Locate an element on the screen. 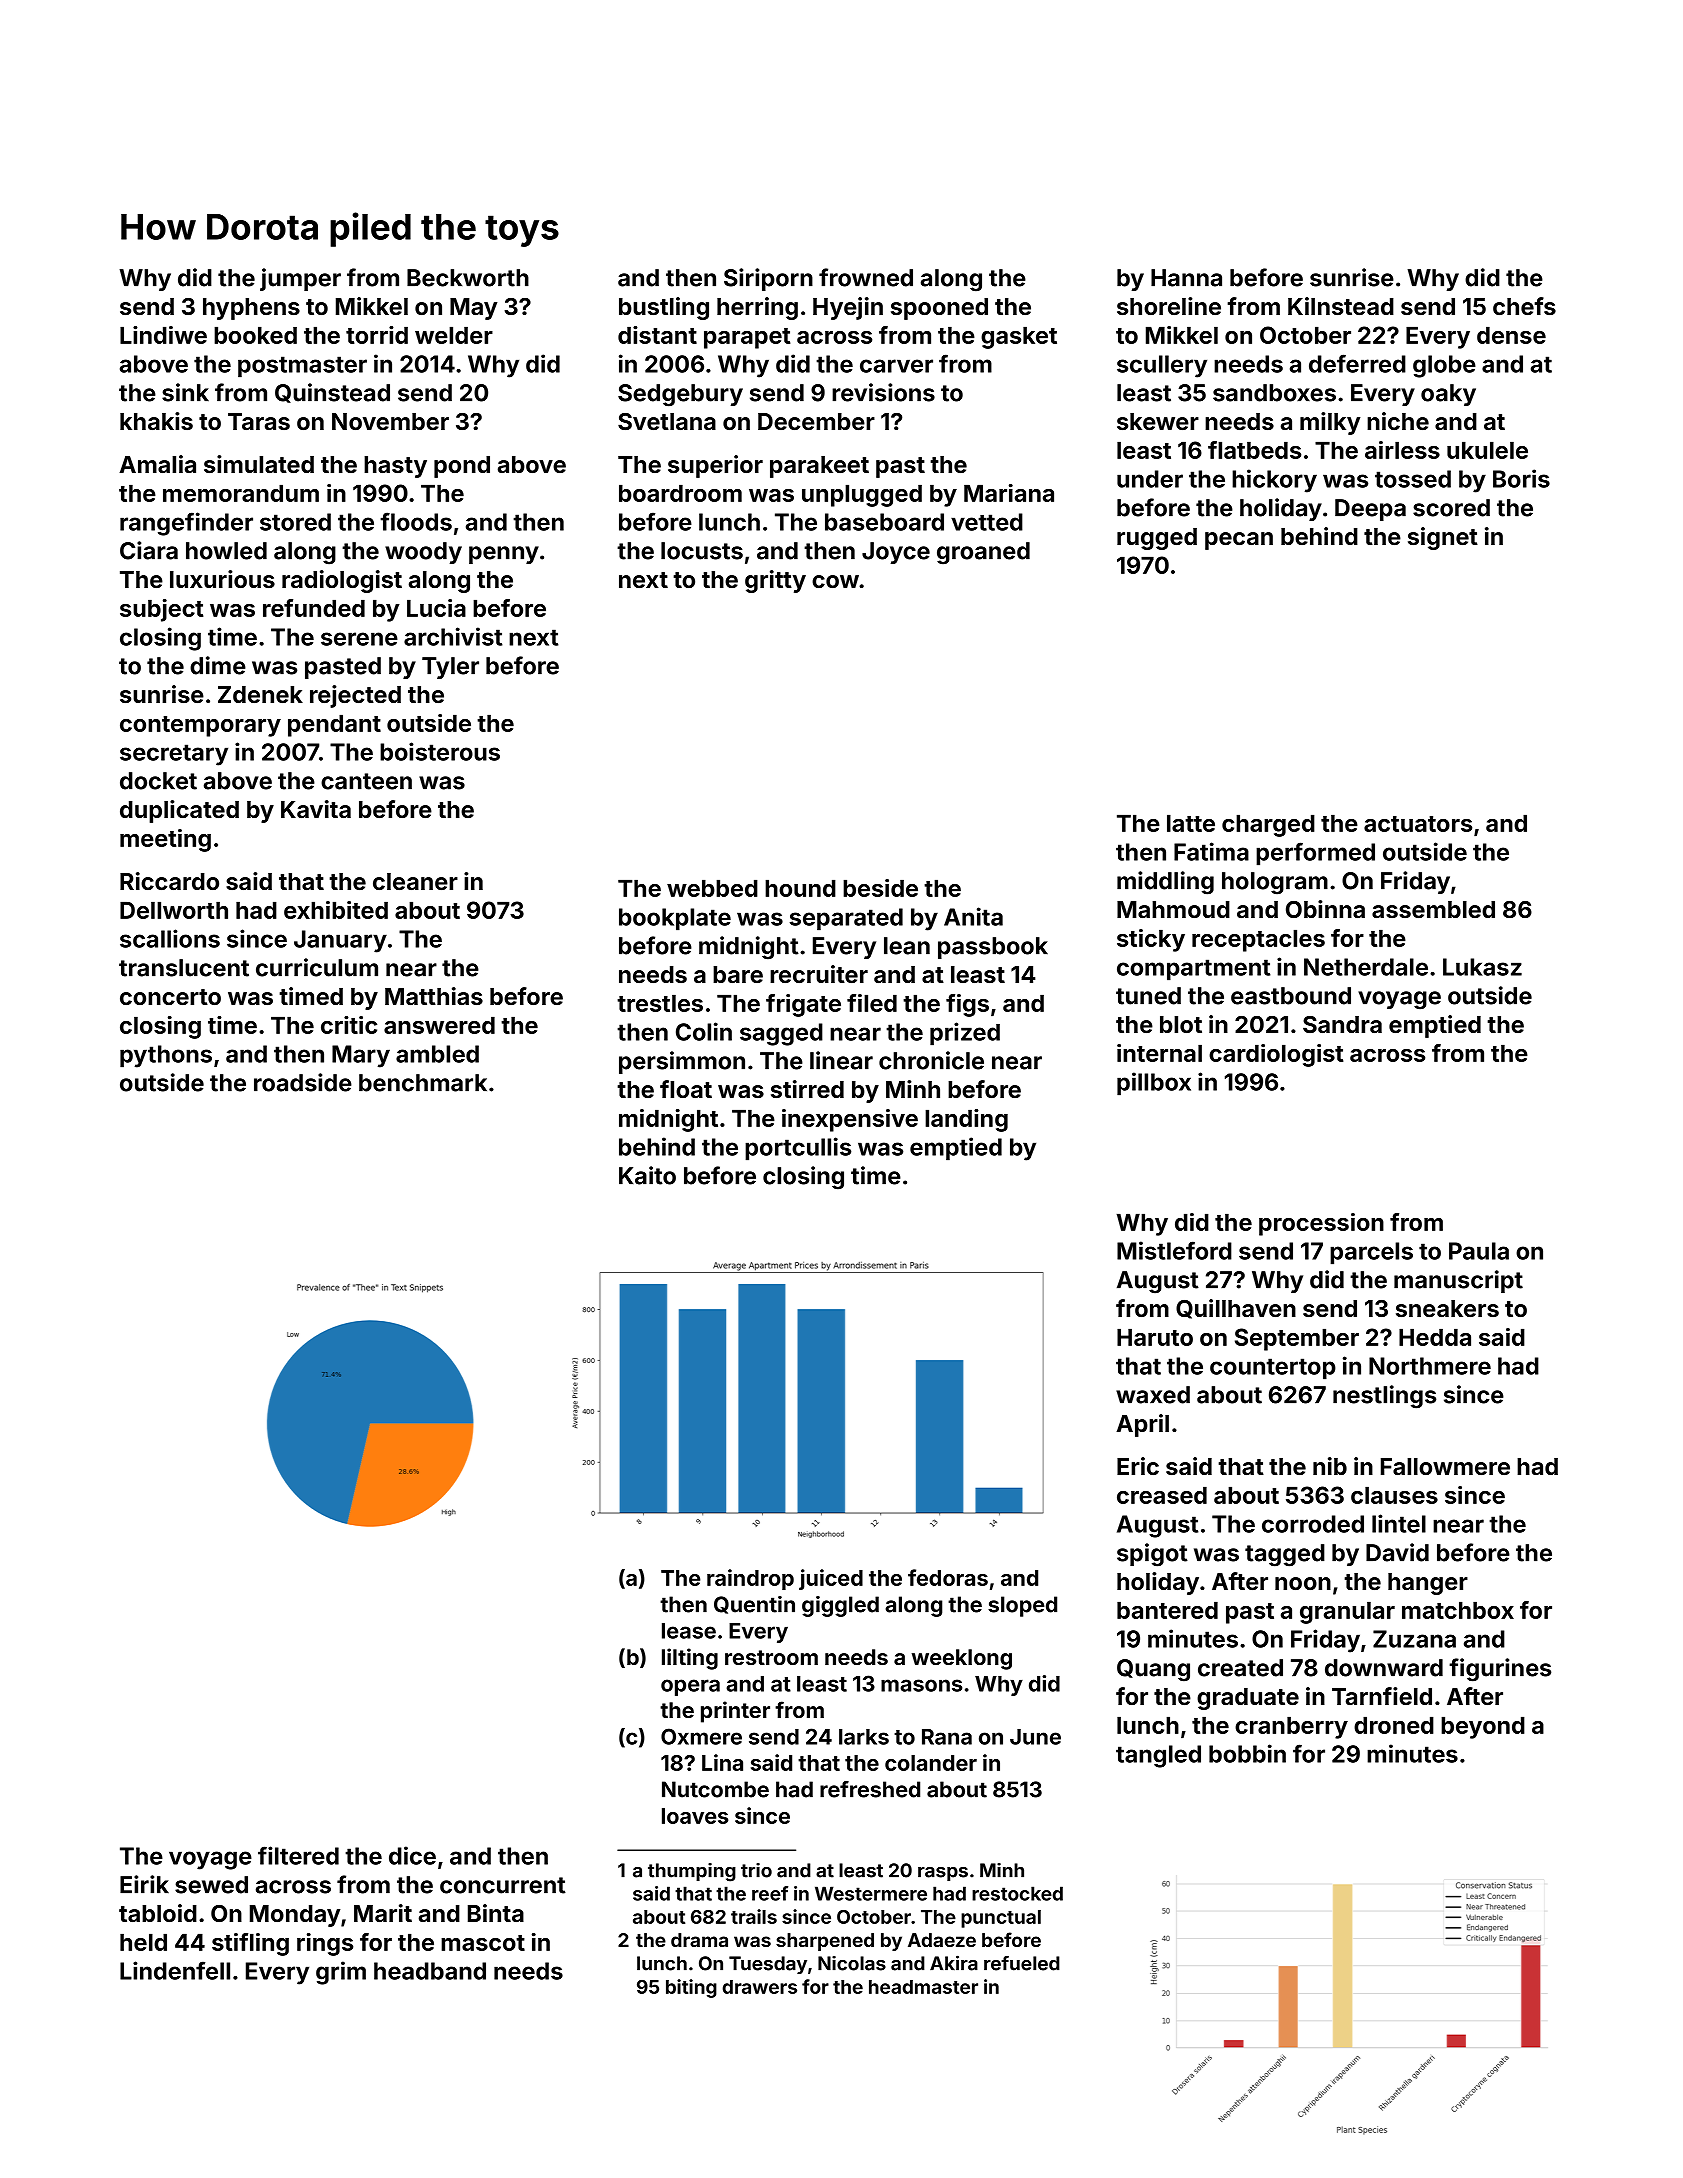  refunded is located at coordinates (314, 608).
